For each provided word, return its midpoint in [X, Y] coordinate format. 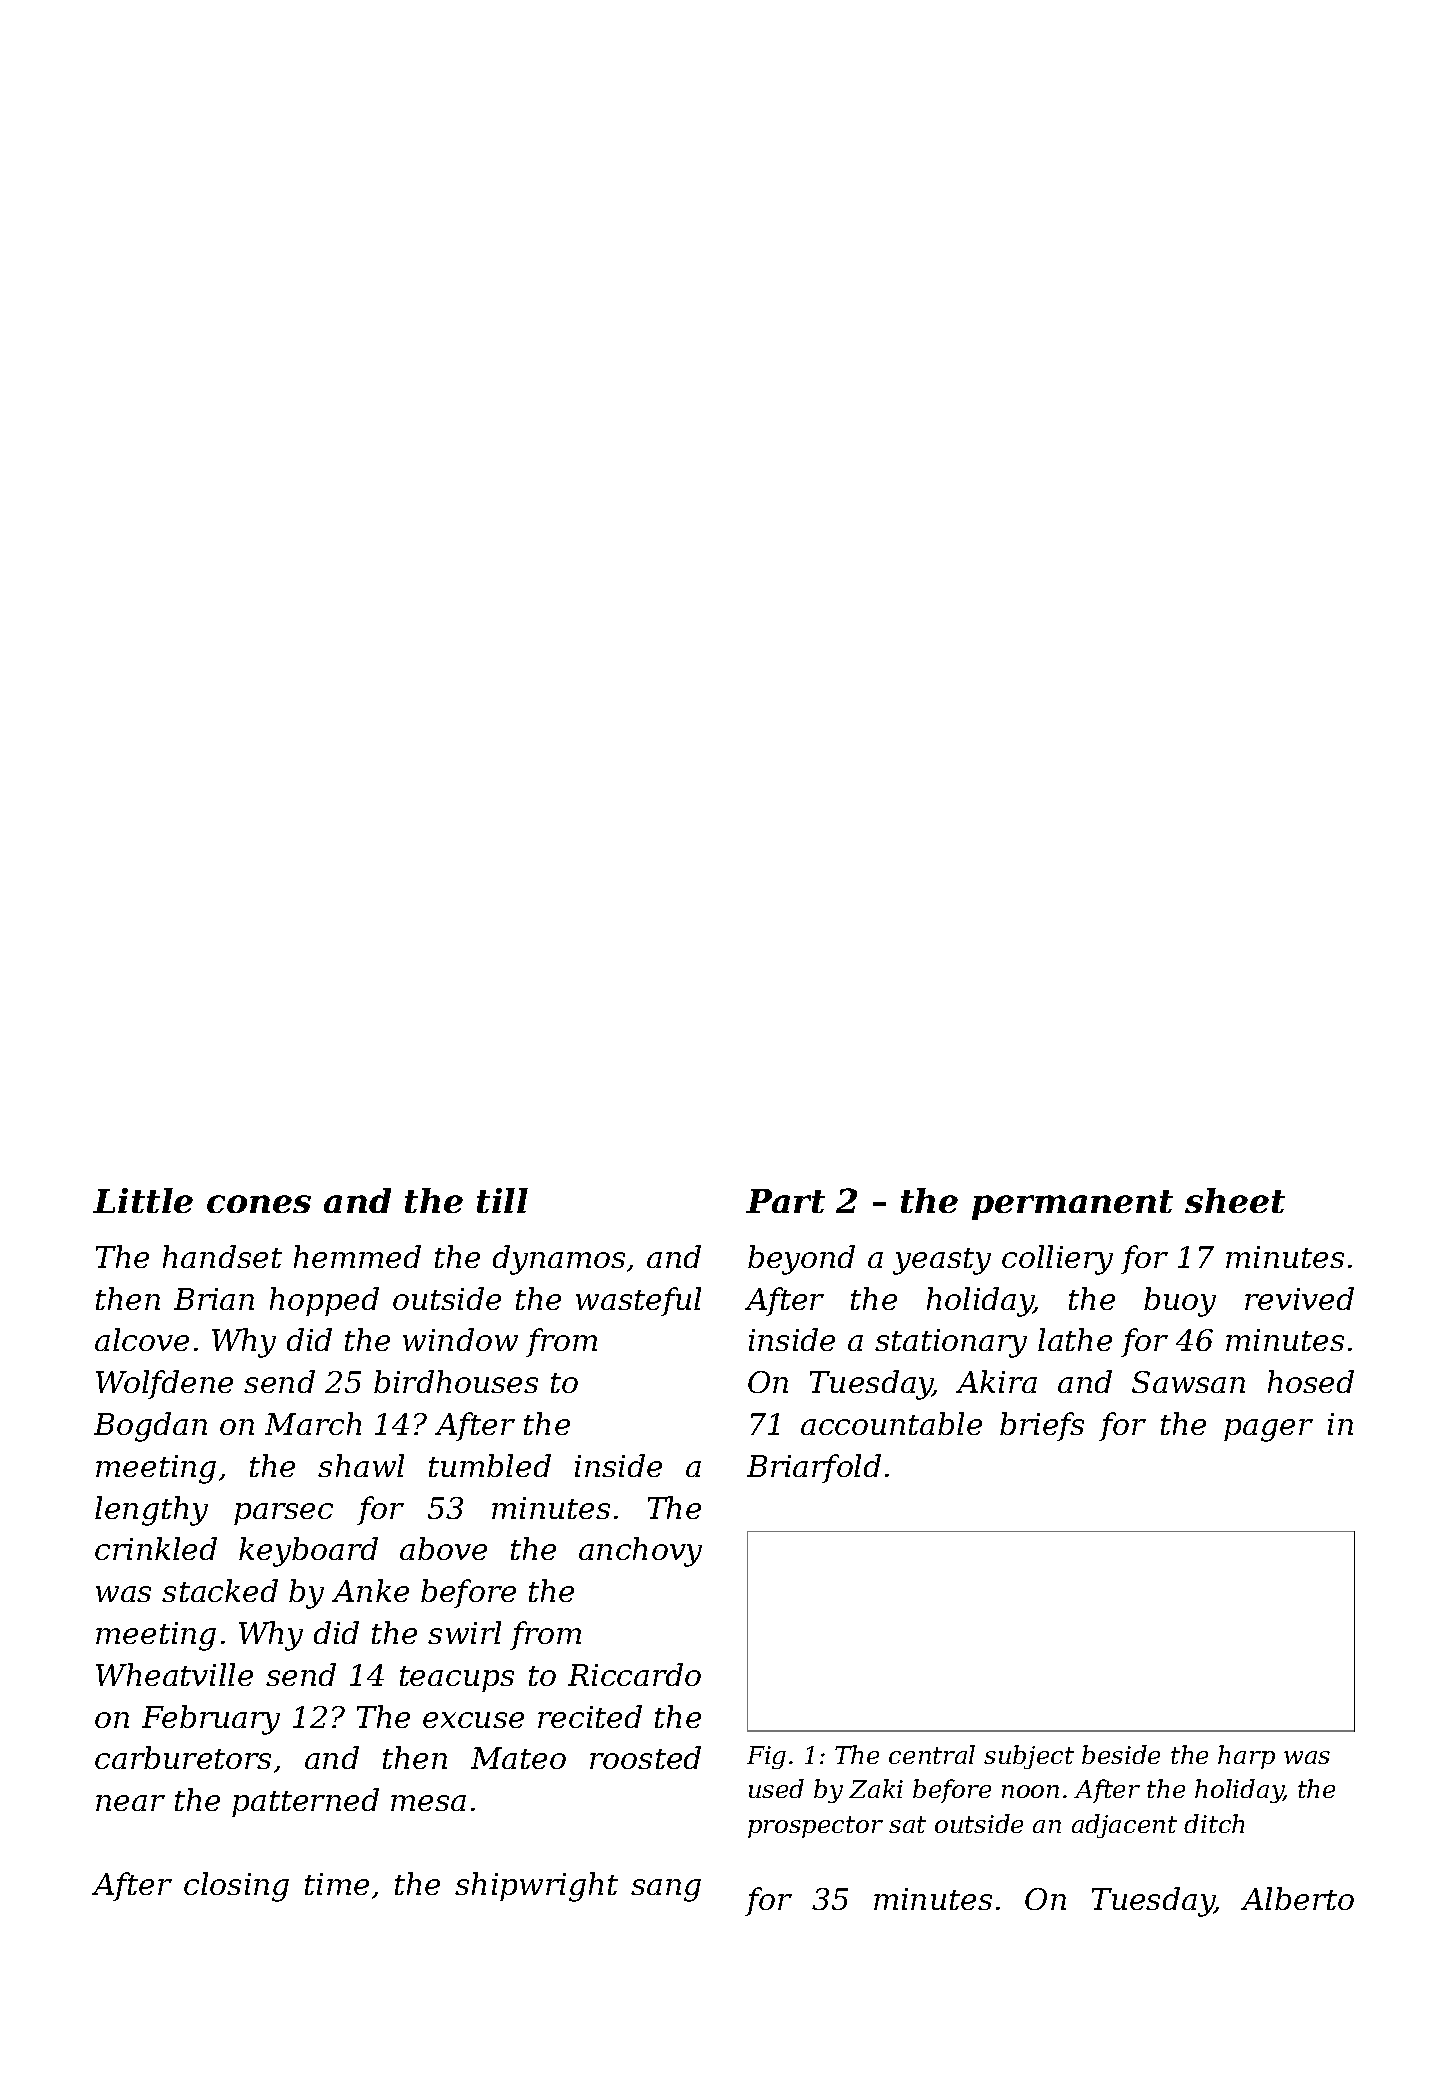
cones [259, 1204]
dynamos [559, 1260]
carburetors [183, 1757]
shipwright [536, 1887]
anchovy [640, 1552]
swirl [464, 1632]
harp [1246, 1757]
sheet [1235, 1200]
